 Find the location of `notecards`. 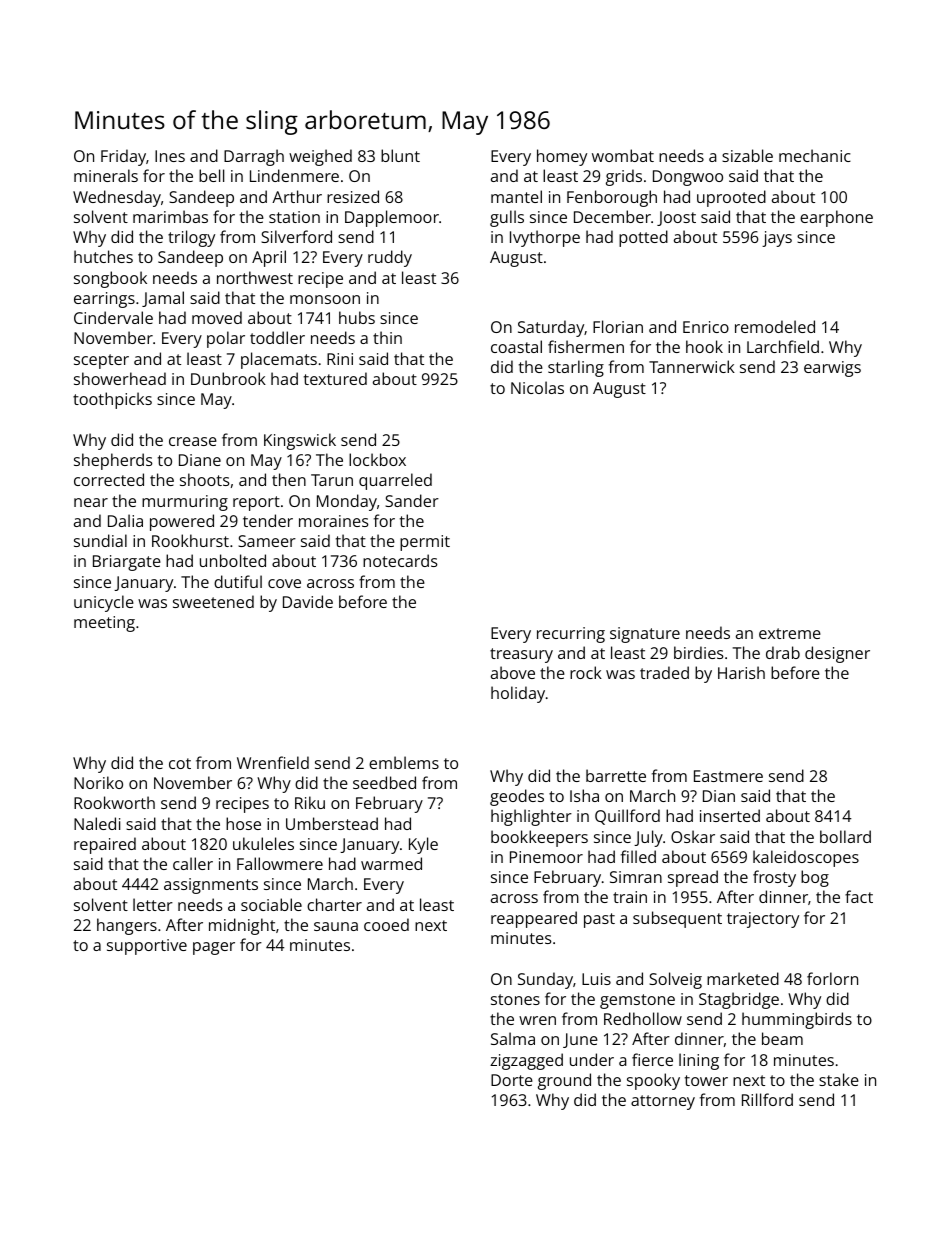

notecards is located at coordinates (400, 560).
